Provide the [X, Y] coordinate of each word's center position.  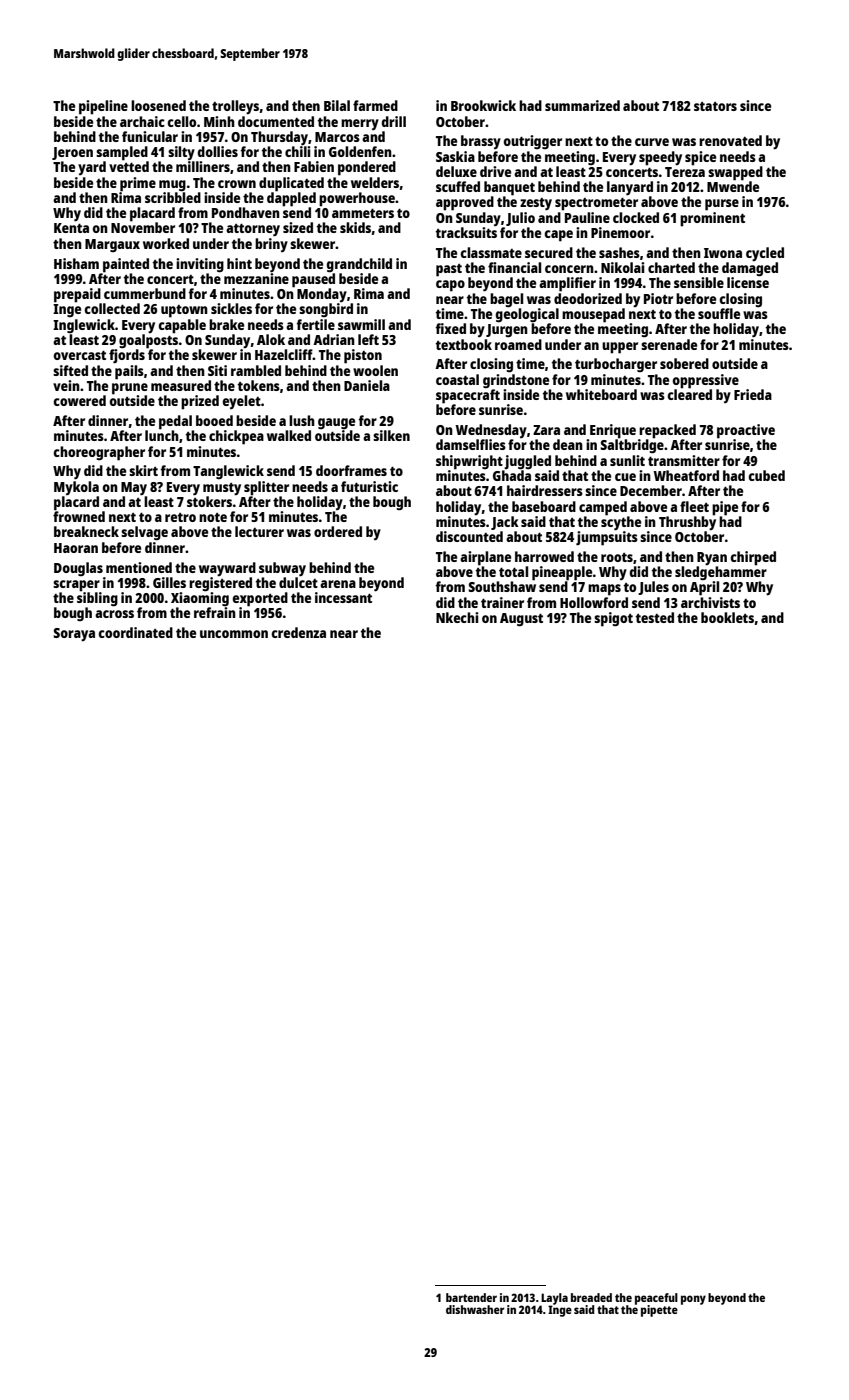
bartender [471, 1297]
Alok [271, 339]
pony [693, 1300]
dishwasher [475, 1309]
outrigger [532, 142]
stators [715, 106]
